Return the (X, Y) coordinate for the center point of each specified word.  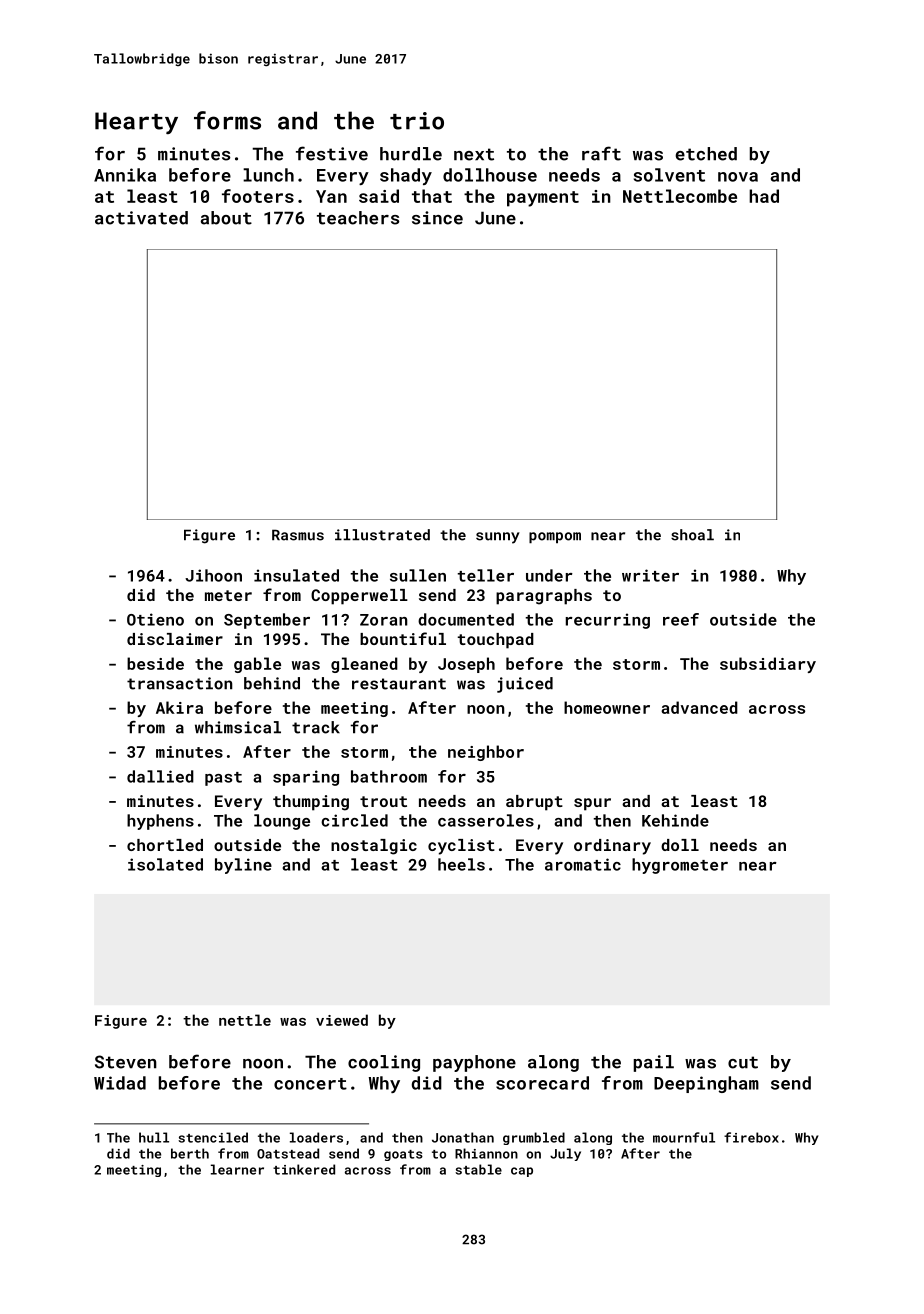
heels (461, 864)
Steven (126, 1062)
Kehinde (675, 820)
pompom (555, 537)
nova (738, 177)
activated (141, 218)
